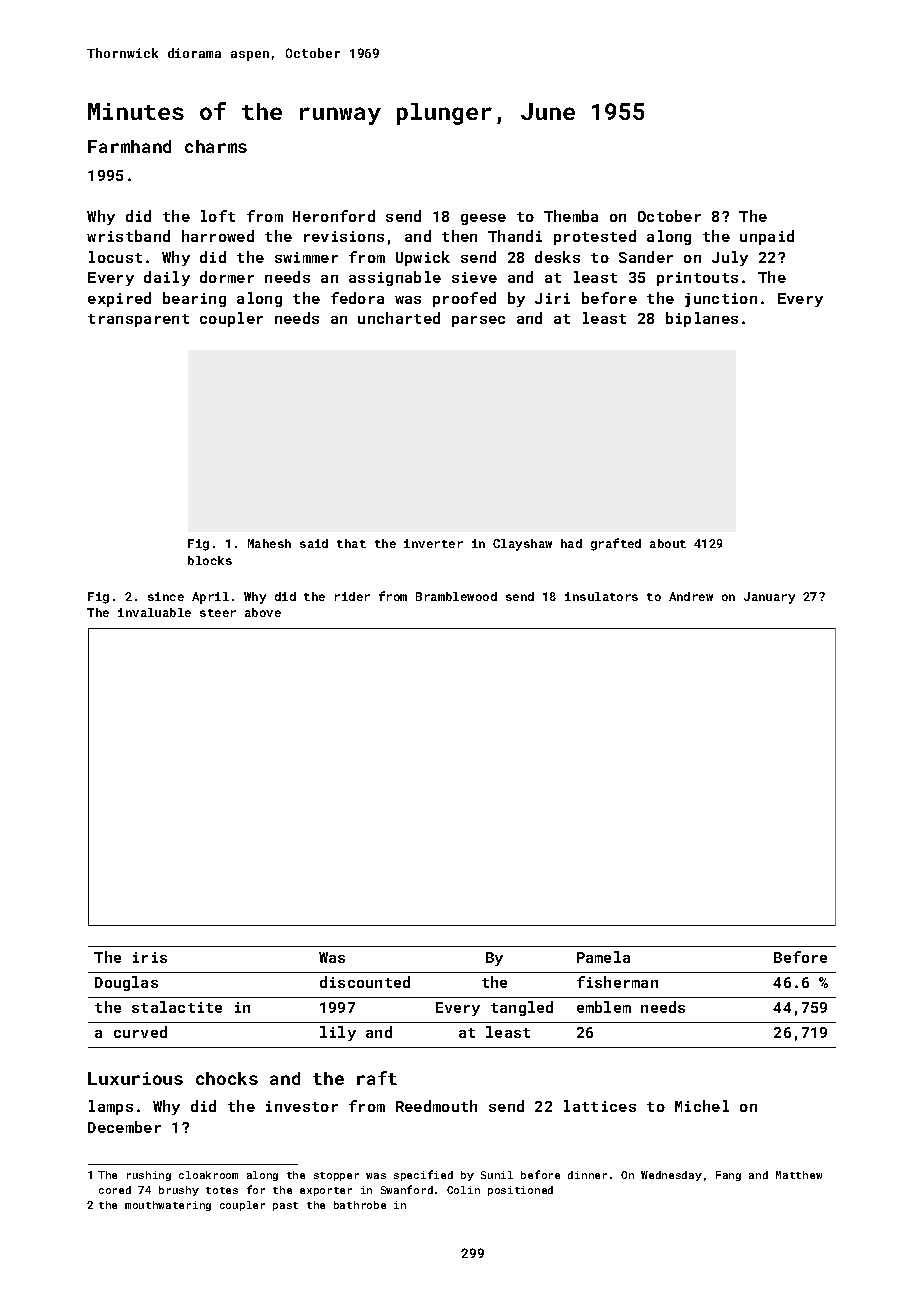 This image has width=924, height=1308. I want to click on Clayshaw, so click(522, 545).
